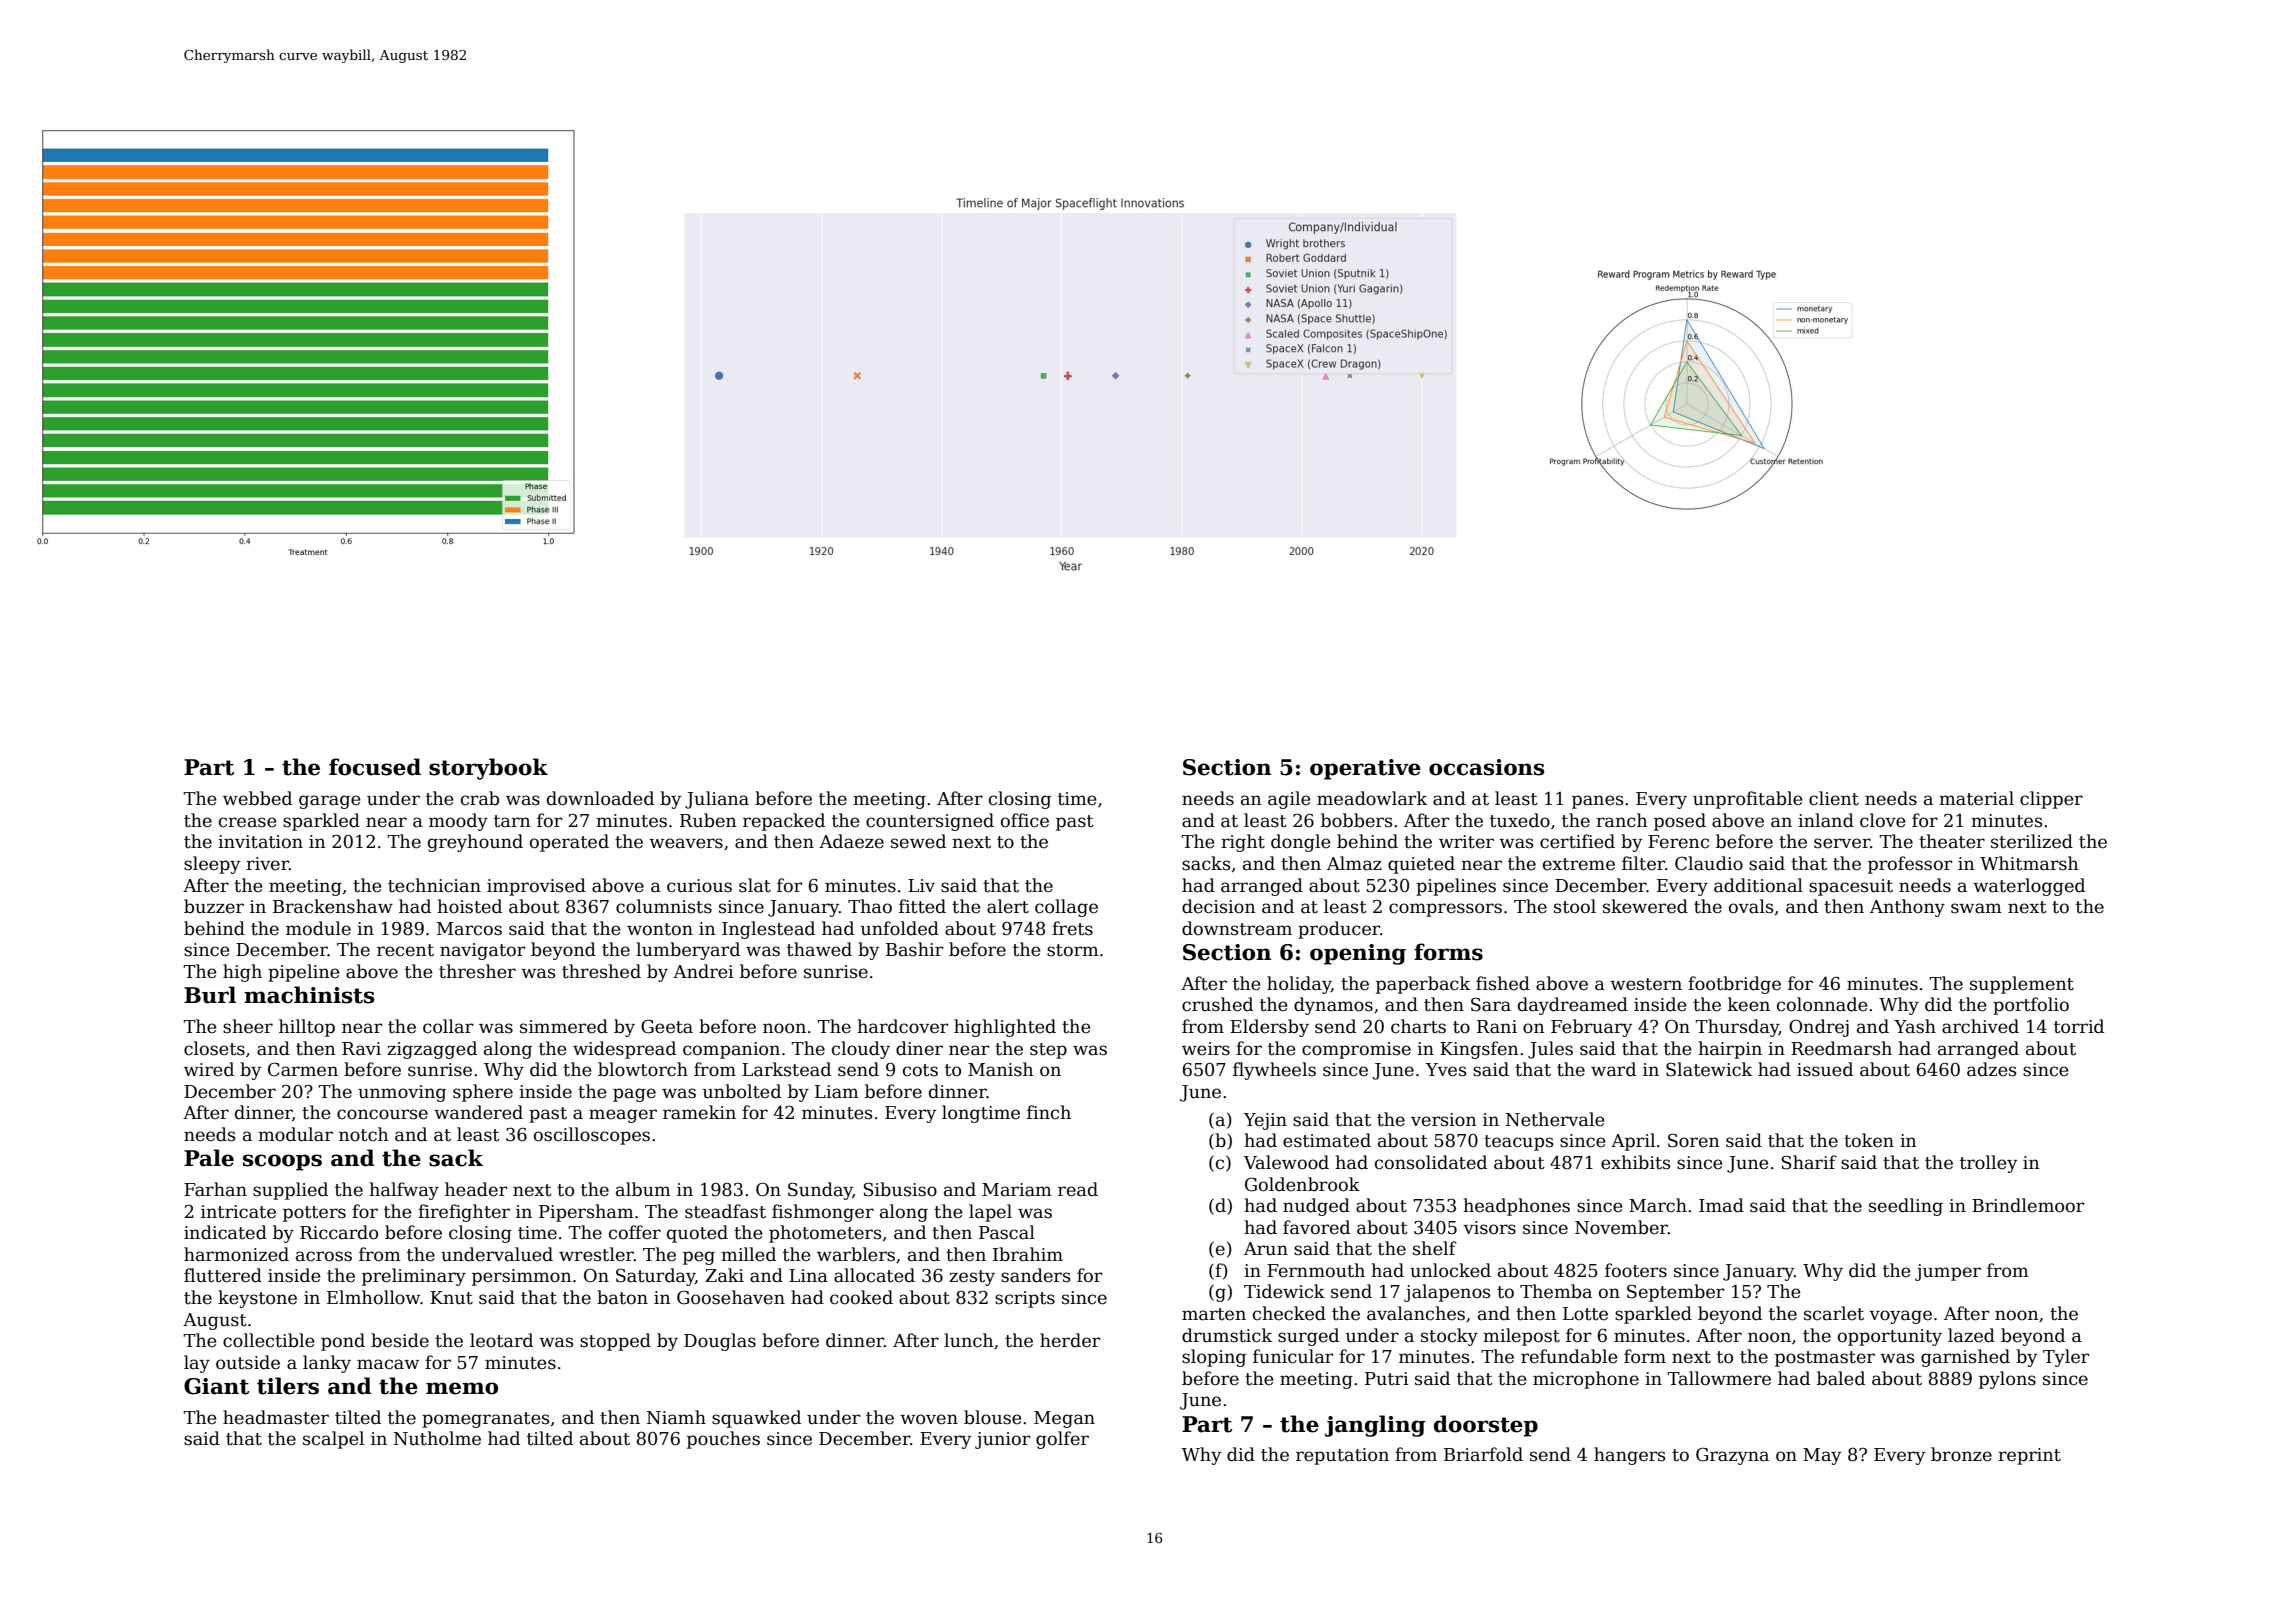 Image resolution: width=2292 pixels, height=1620 pixels. I want to click on Nutholme, so click(437, 1438).
